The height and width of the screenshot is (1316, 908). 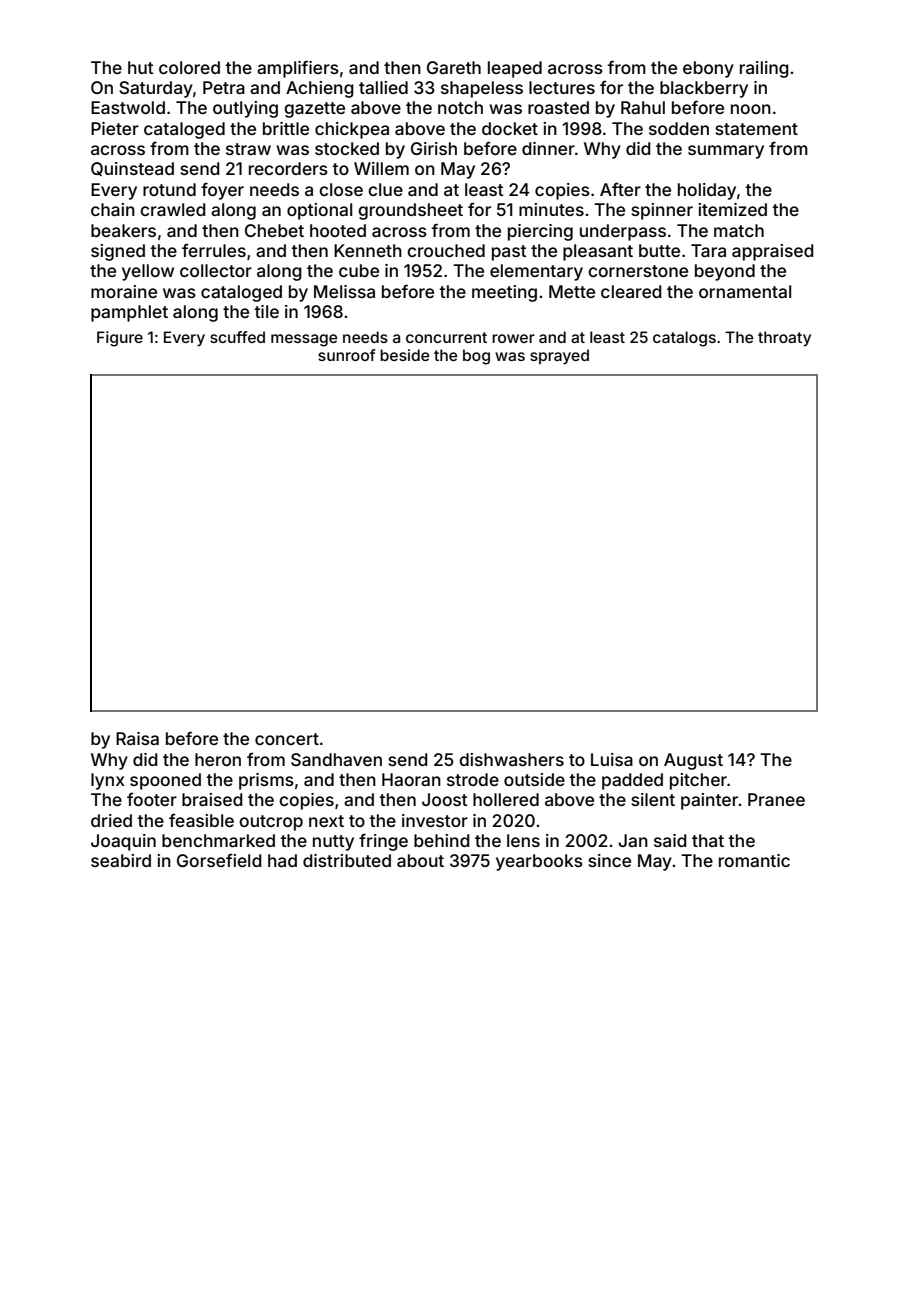 I want to click on groundsheet, so click(x=410, y=211).
